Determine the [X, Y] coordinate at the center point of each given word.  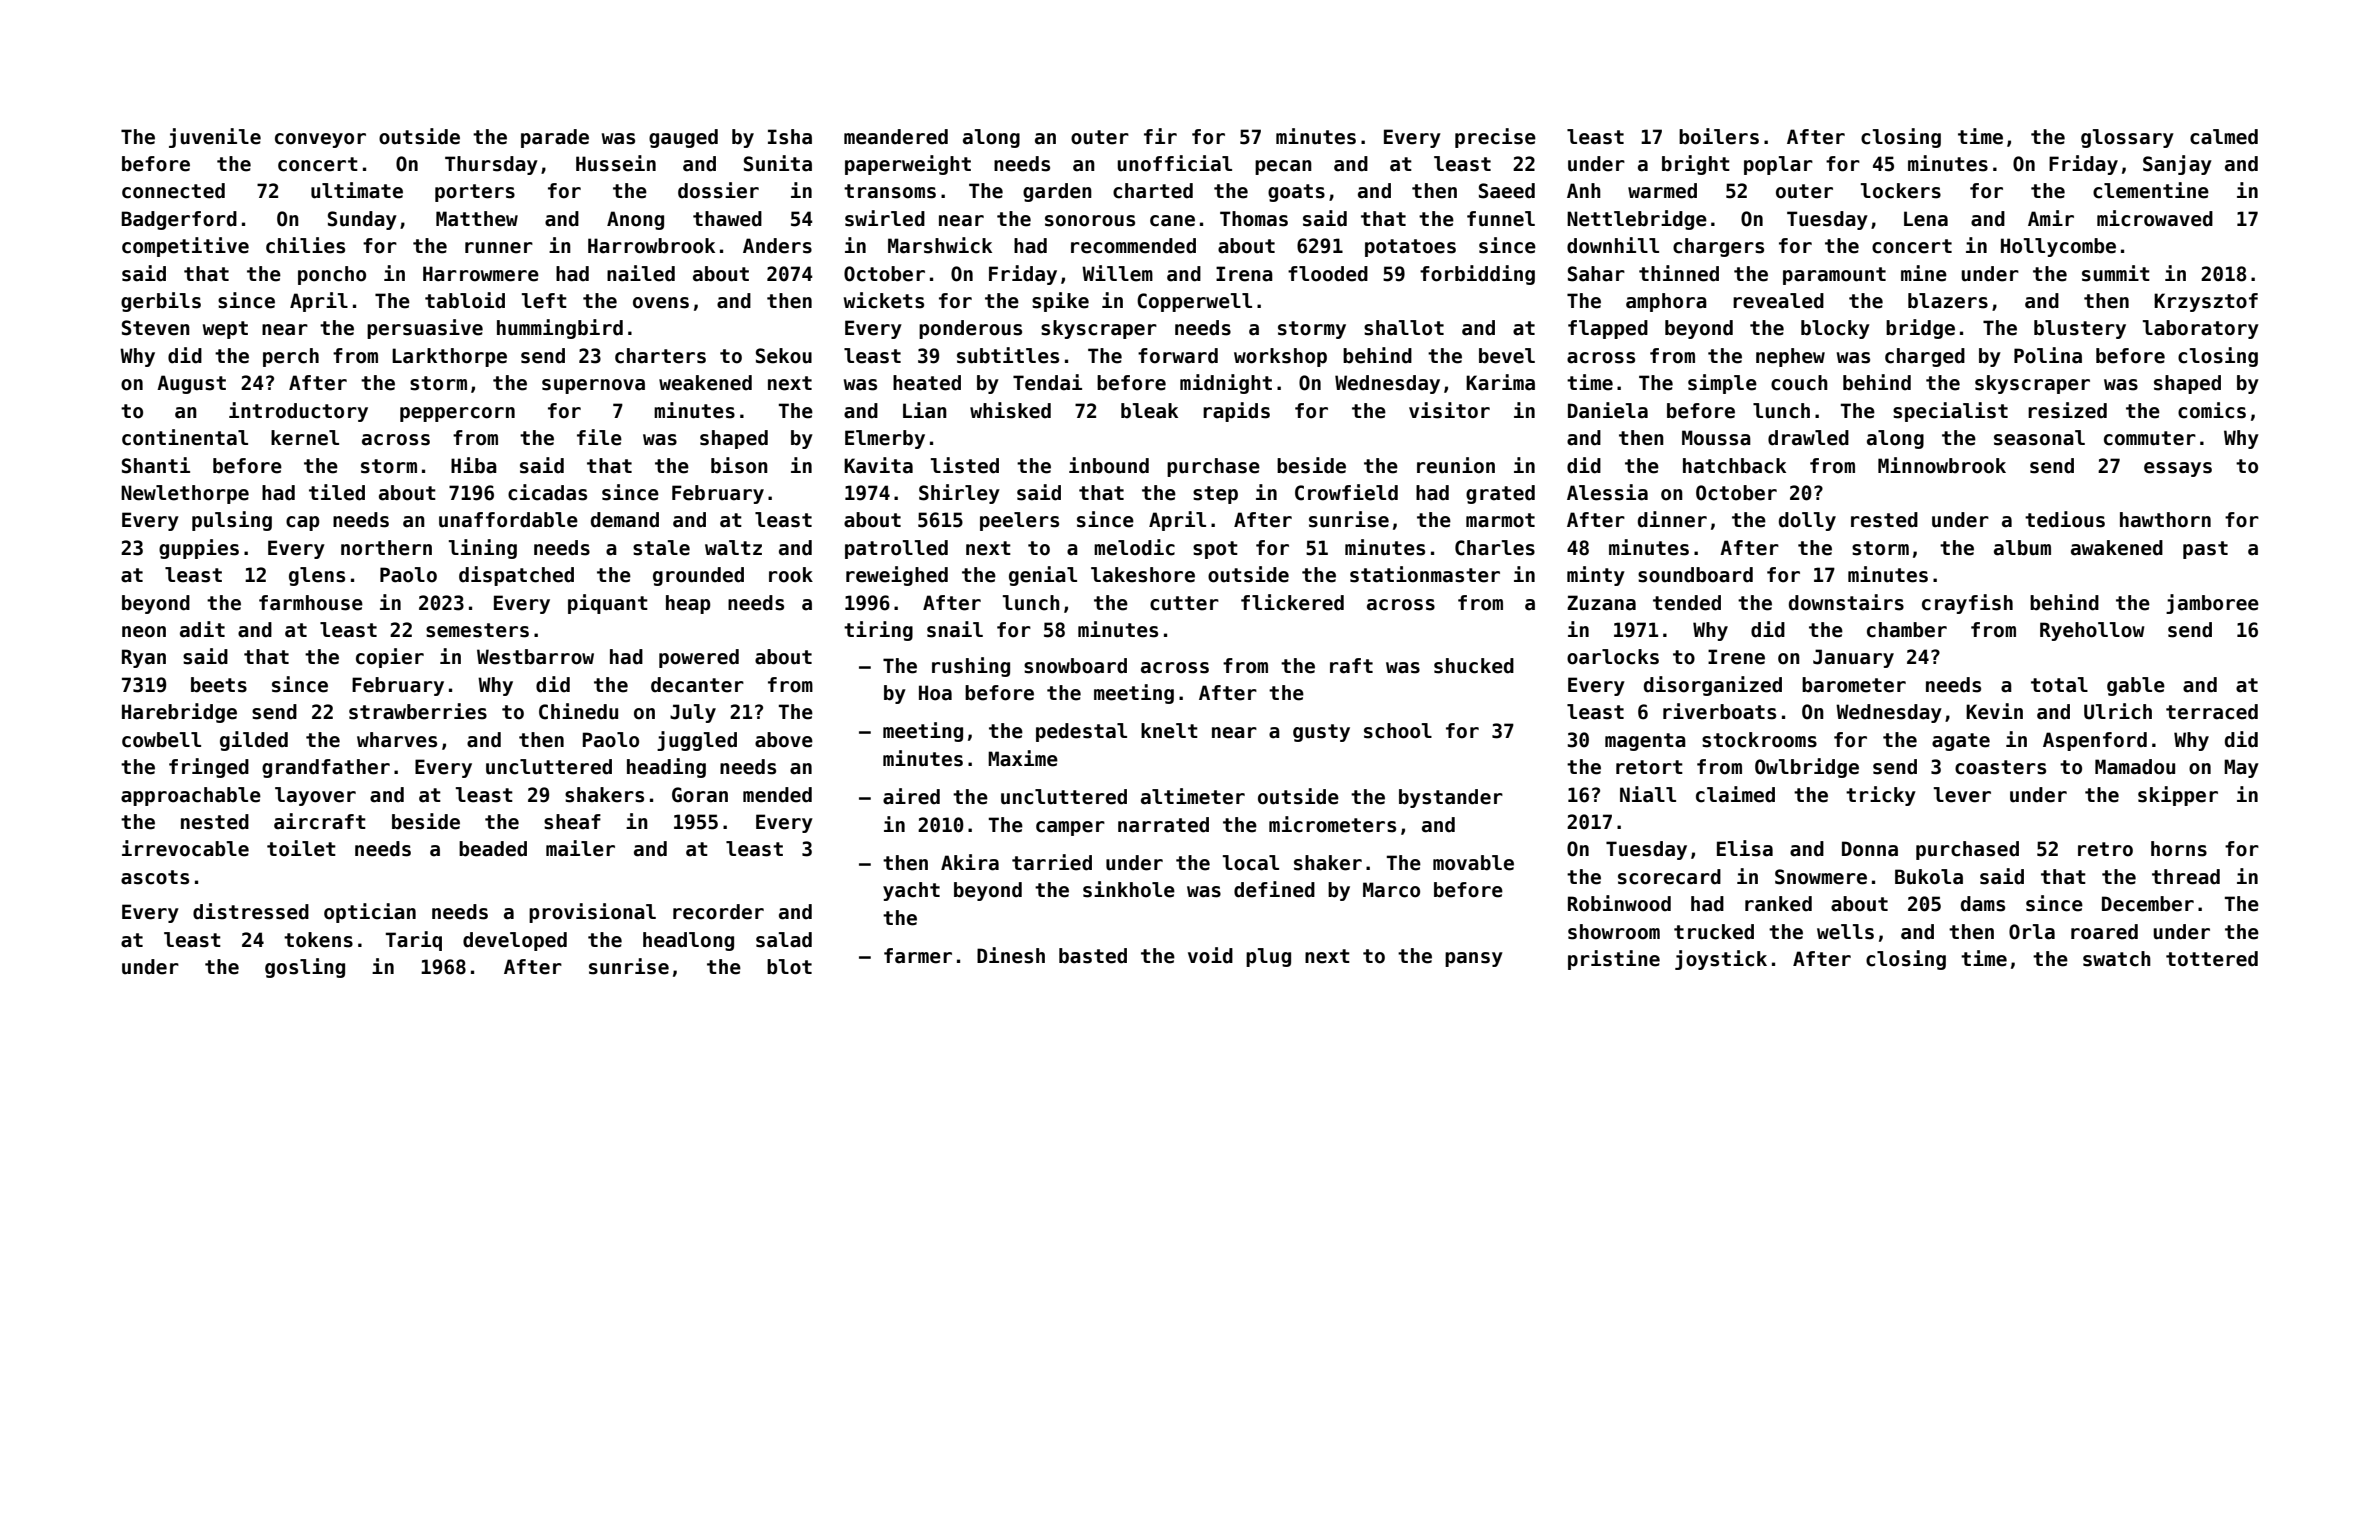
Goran [700, 795]
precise [1495, 138]
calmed [2224, 137]
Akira [970, 862]
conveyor [320, 140]
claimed [1735, 794]
